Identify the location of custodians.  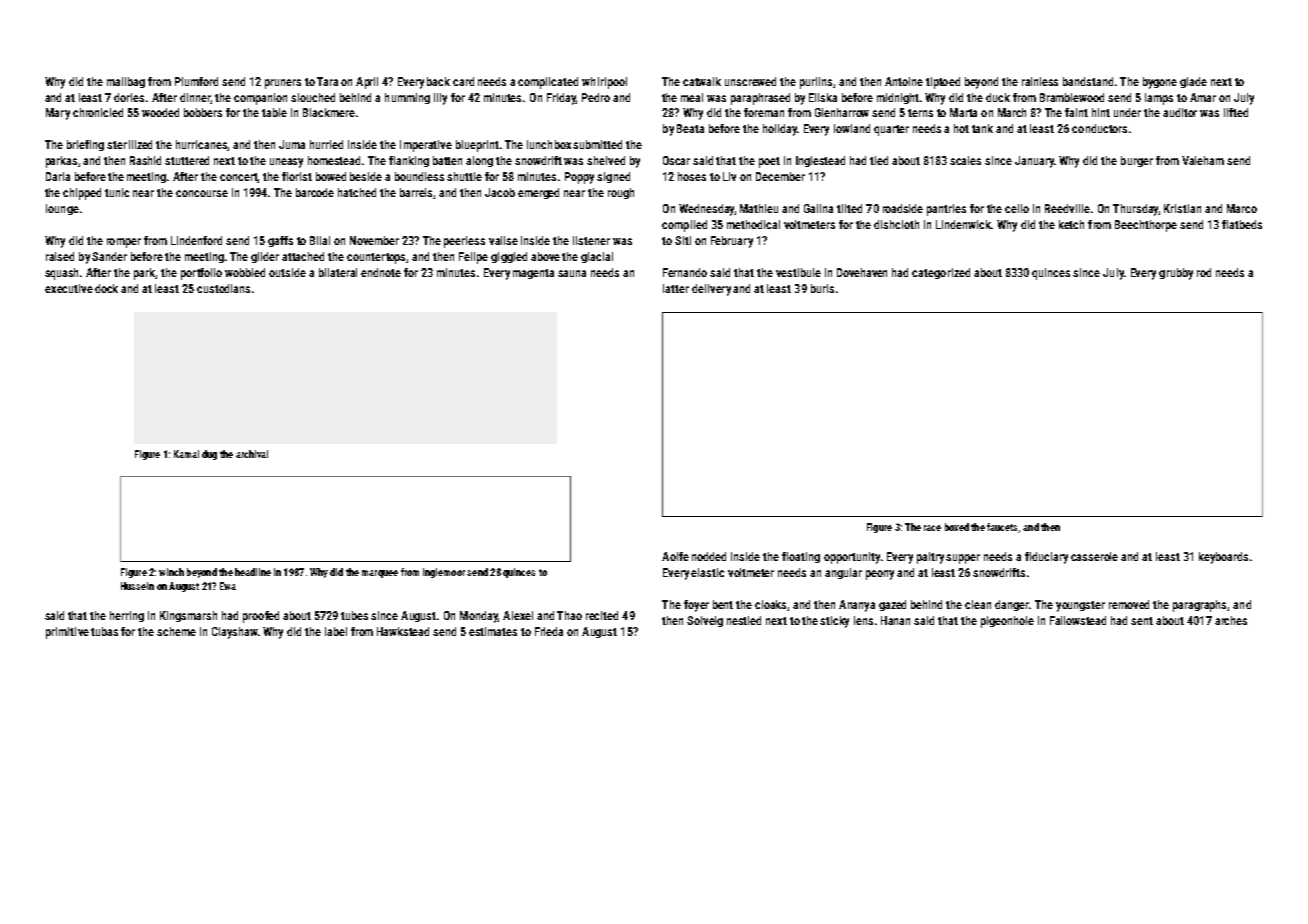
(223, 288).
